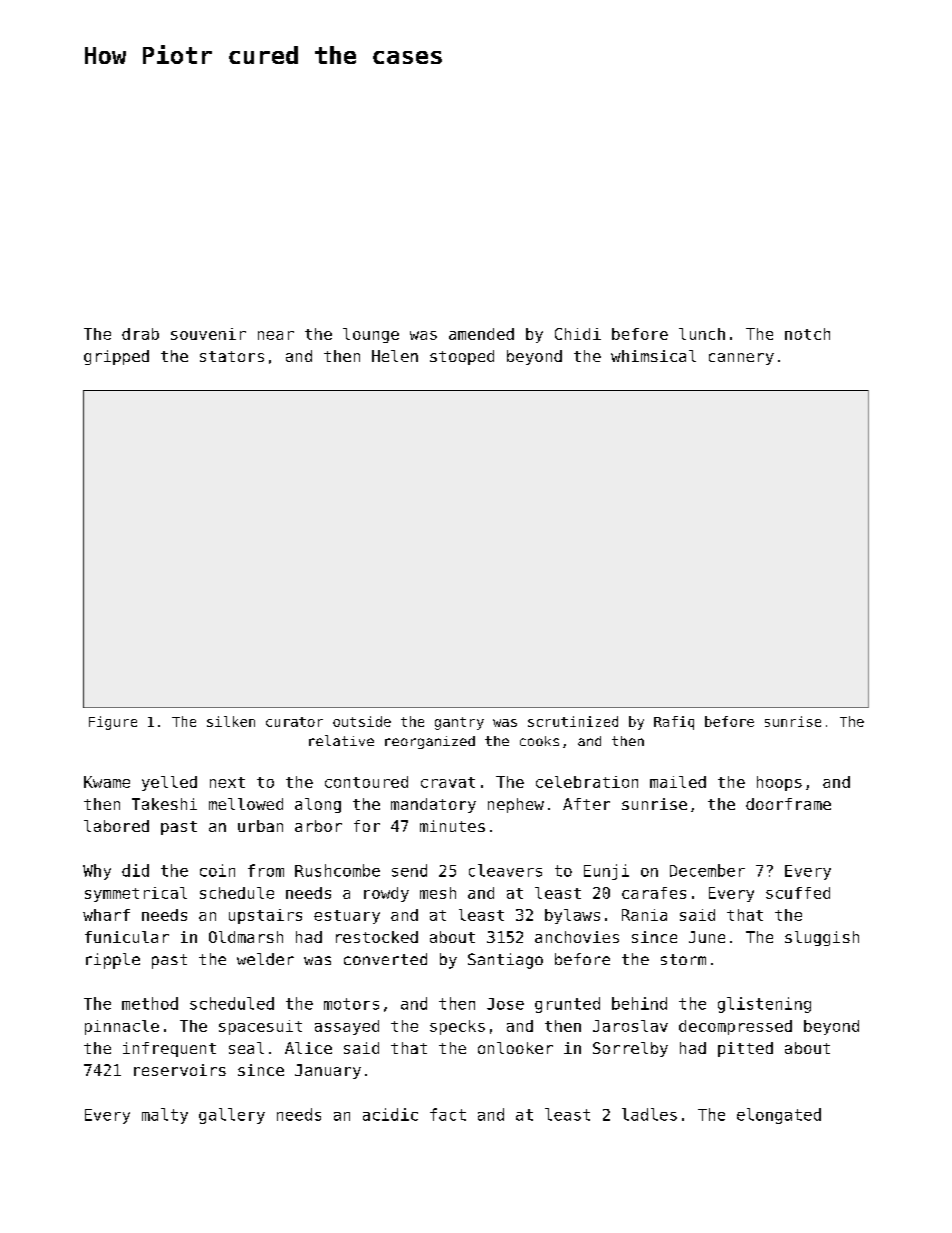 This page has height=1233, width=952. Describe the element at coordinates (764, 1005) in the page. I see `glistening` at that location.
